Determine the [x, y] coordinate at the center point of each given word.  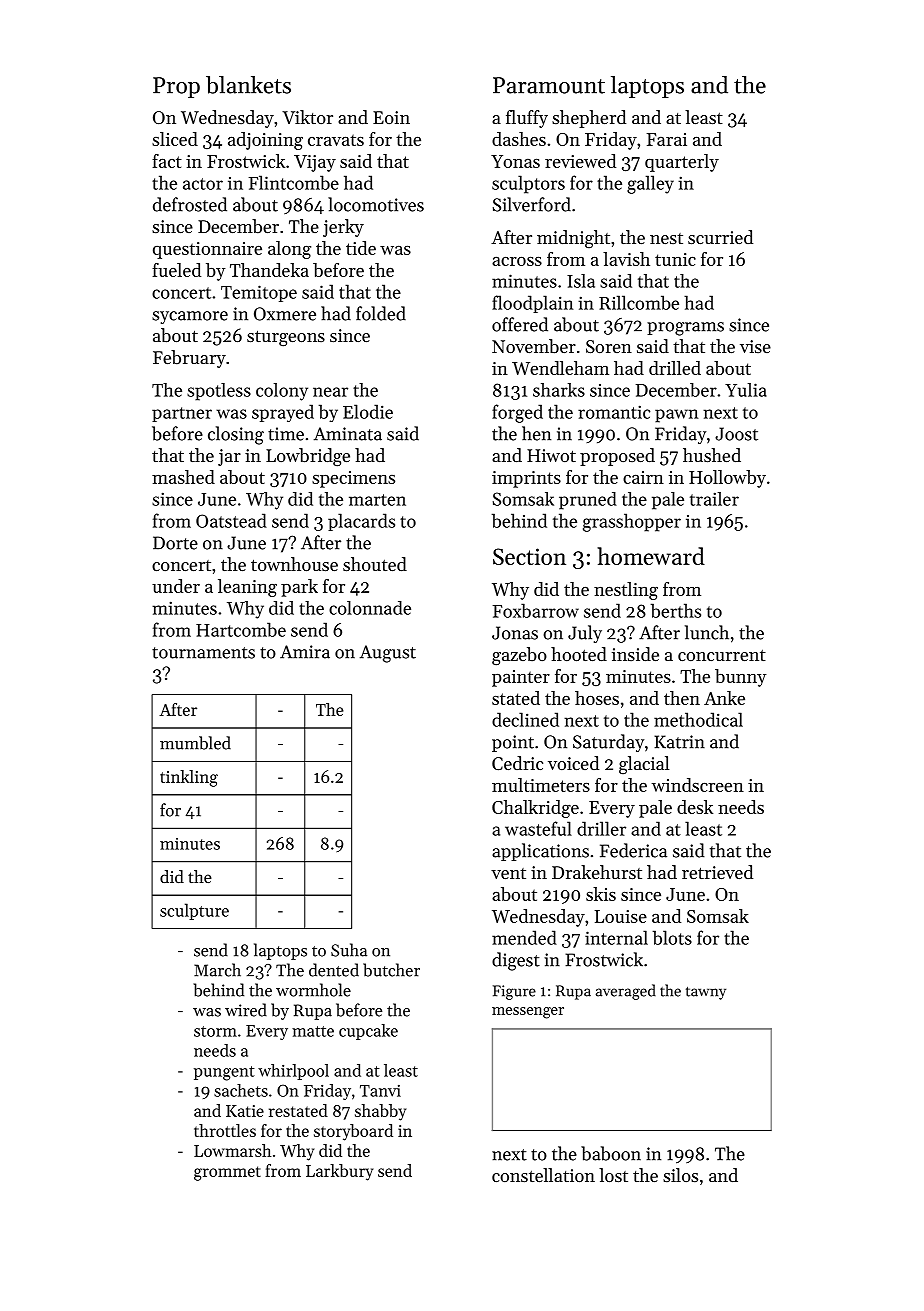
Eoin [391, 117]
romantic [614, 412]
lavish [626, 259]
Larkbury [339, 1172]
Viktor [307, 117]
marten [377, 500]
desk [695, 807]
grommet [227, 1173]
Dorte [175, 543]
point [513, 743]
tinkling [189, 778]
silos [680, 1175]
